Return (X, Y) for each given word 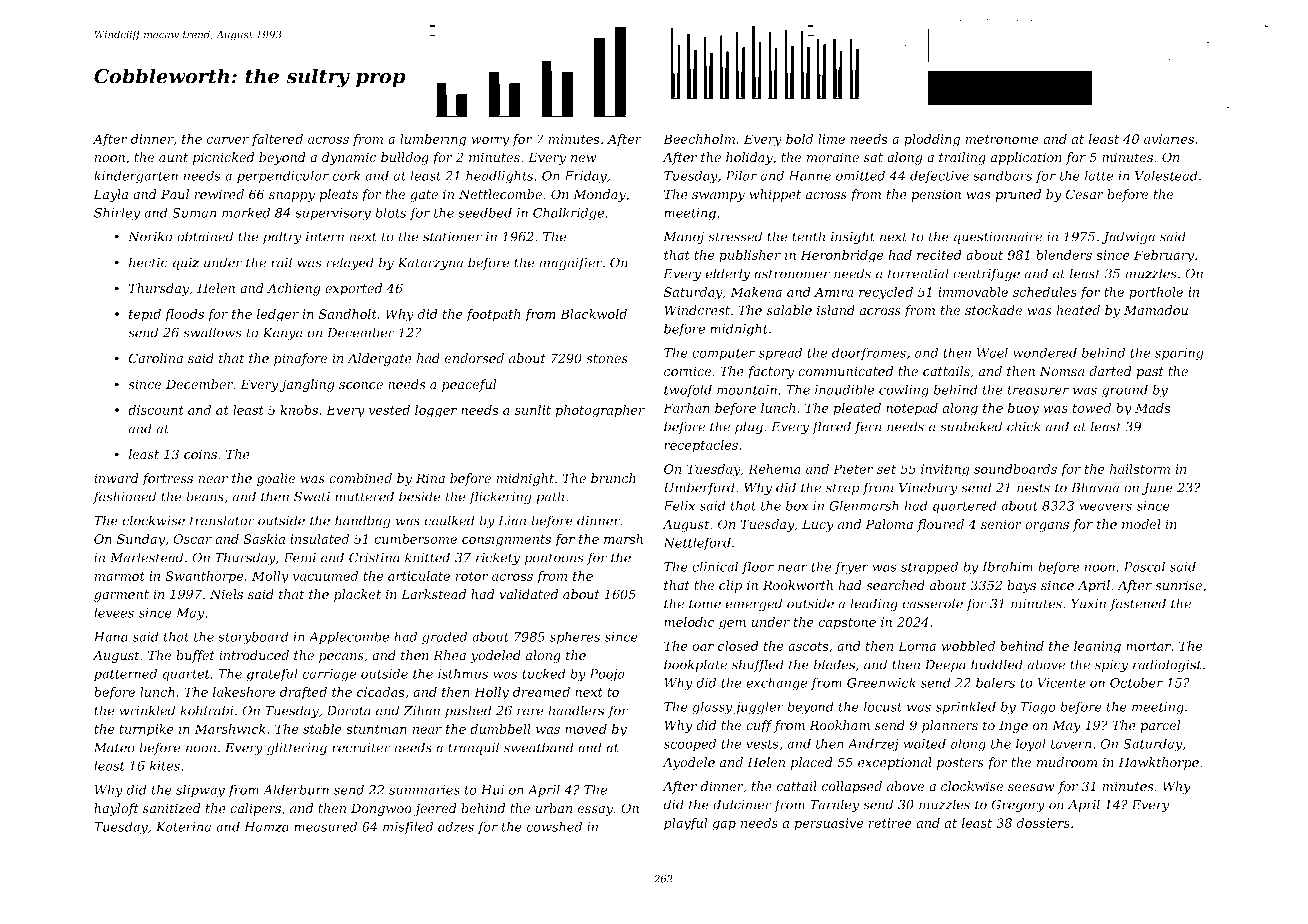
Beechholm (699, 139)
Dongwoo (381, 809)
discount (156, 410)
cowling (904, 391)
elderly (727, 274)
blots (390, 212)
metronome (1002, 139)
